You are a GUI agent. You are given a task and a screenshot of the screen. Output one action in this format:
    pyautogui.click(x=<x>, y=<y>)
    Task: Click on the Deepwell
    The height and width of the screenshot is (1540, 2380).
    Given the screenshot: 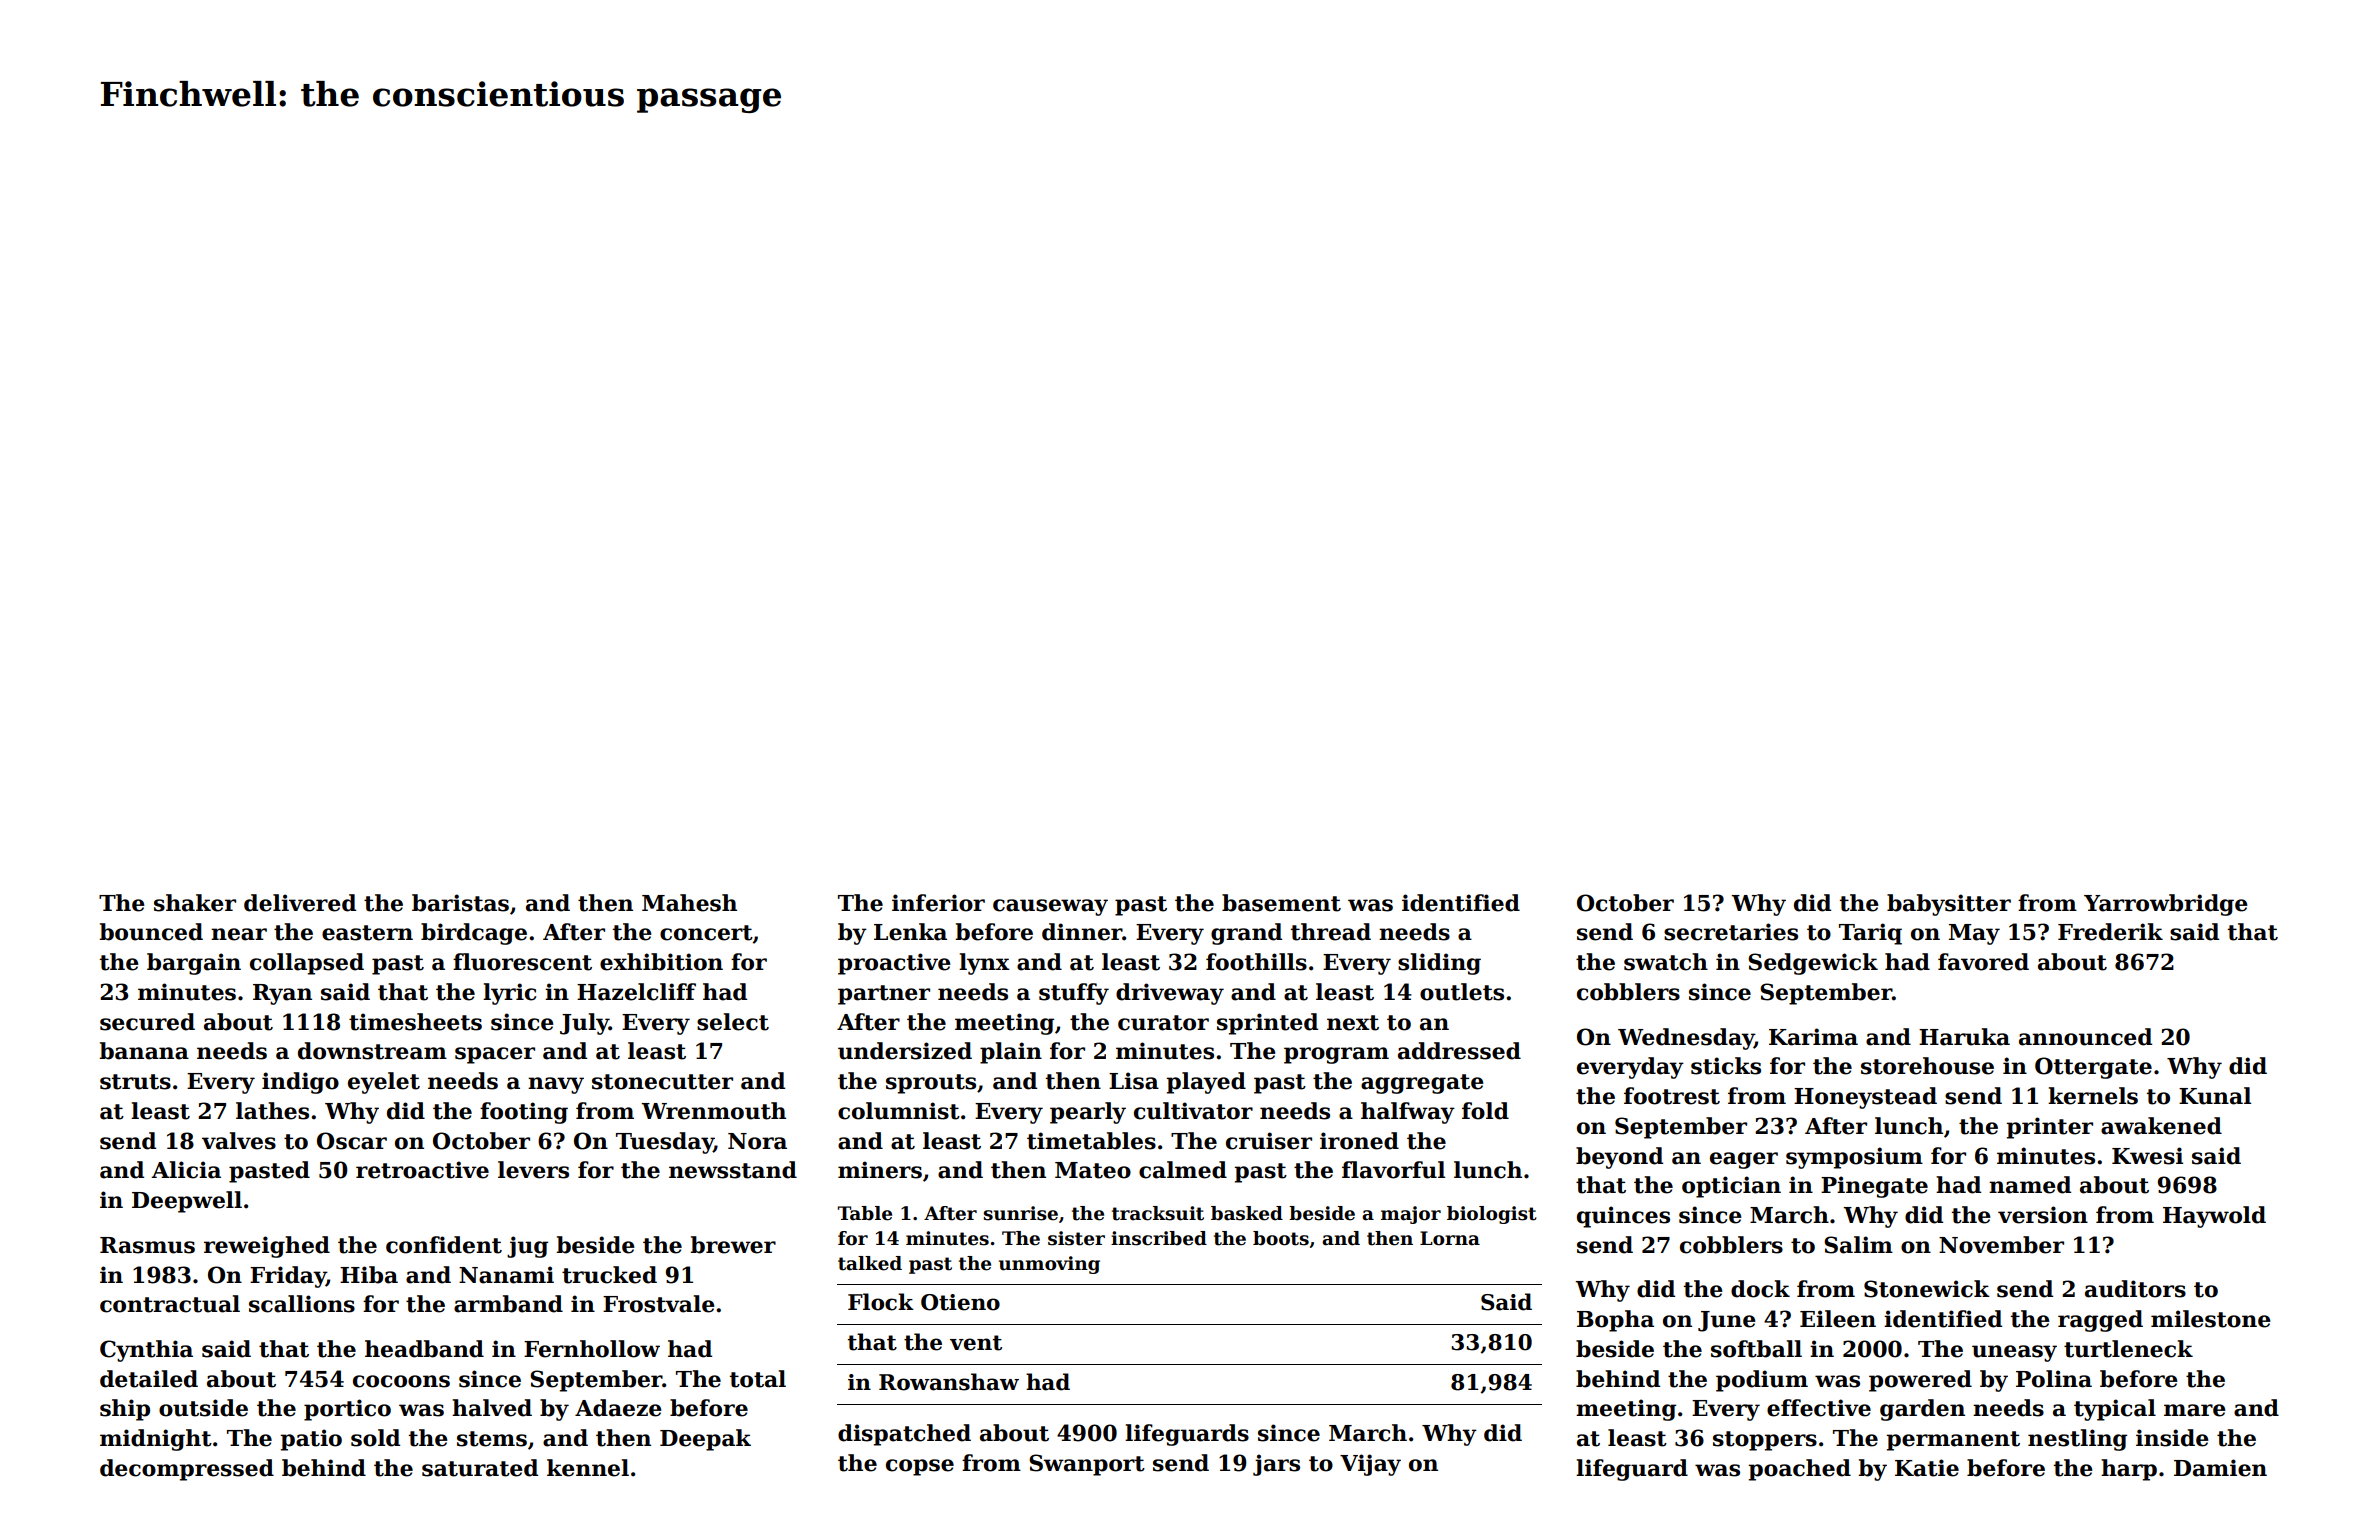 What is the action you would take?
    pyautogui.click(x=187, y=1202)
